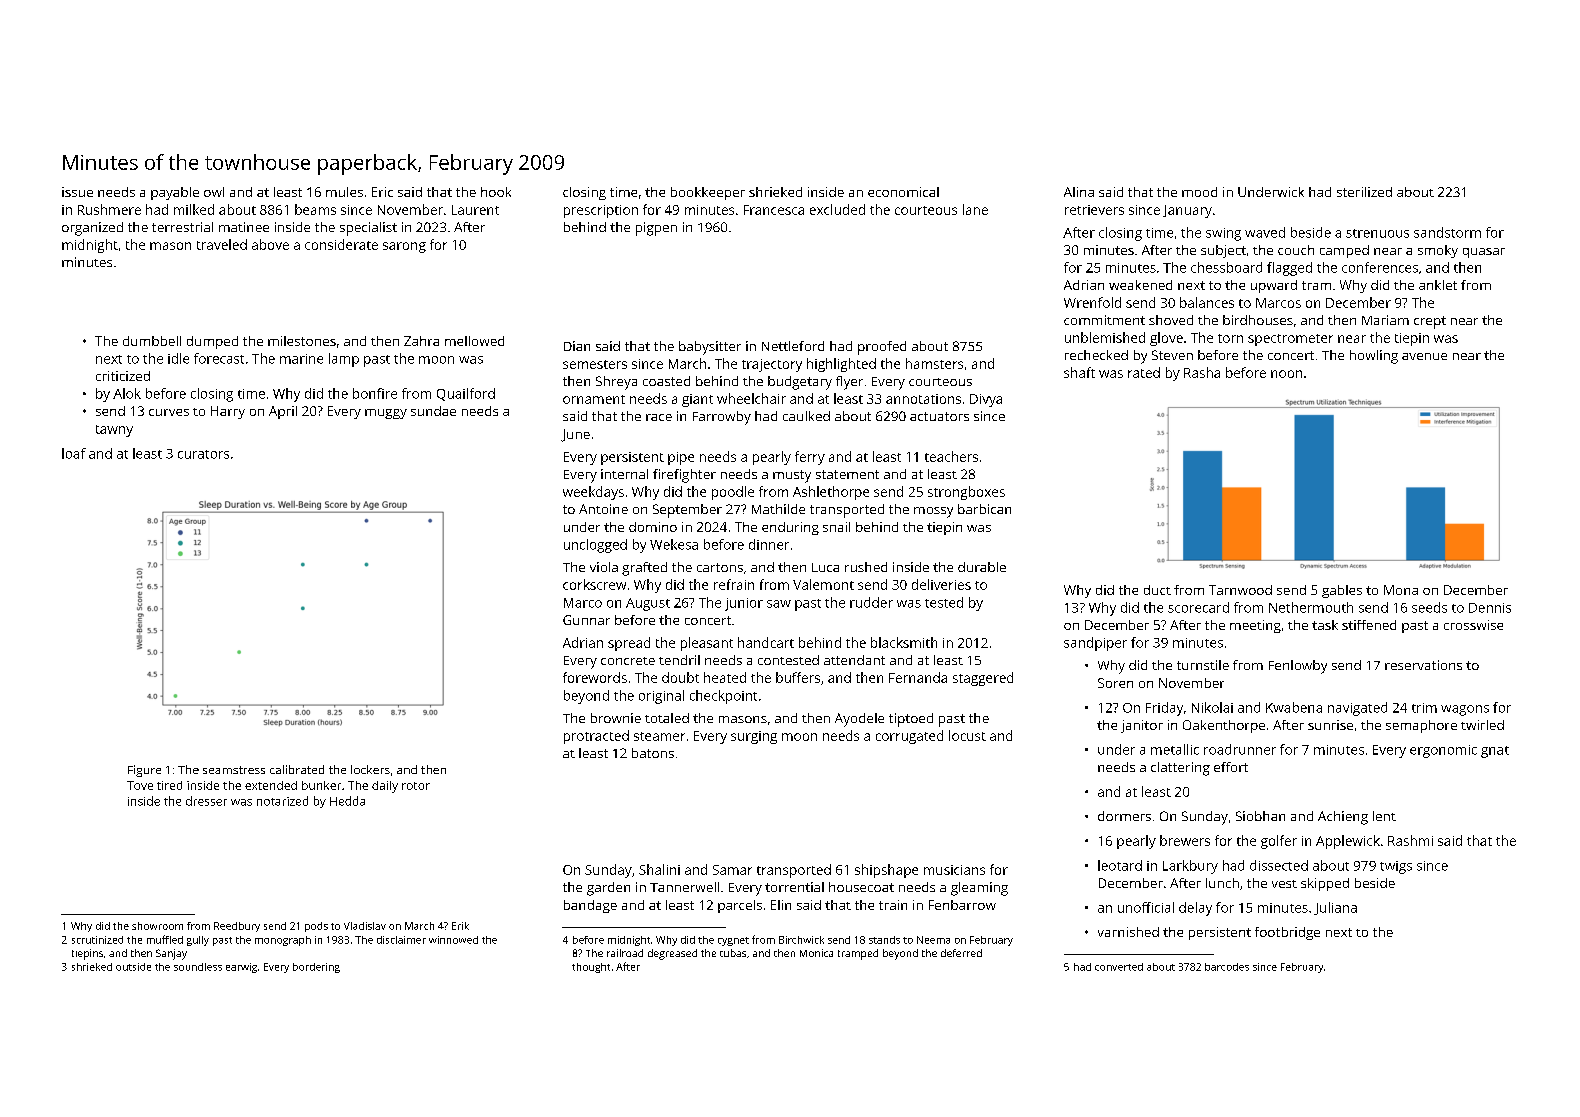 This document has width=1580, height=1117. I want to click on Gunnar, so click(586, 620).
